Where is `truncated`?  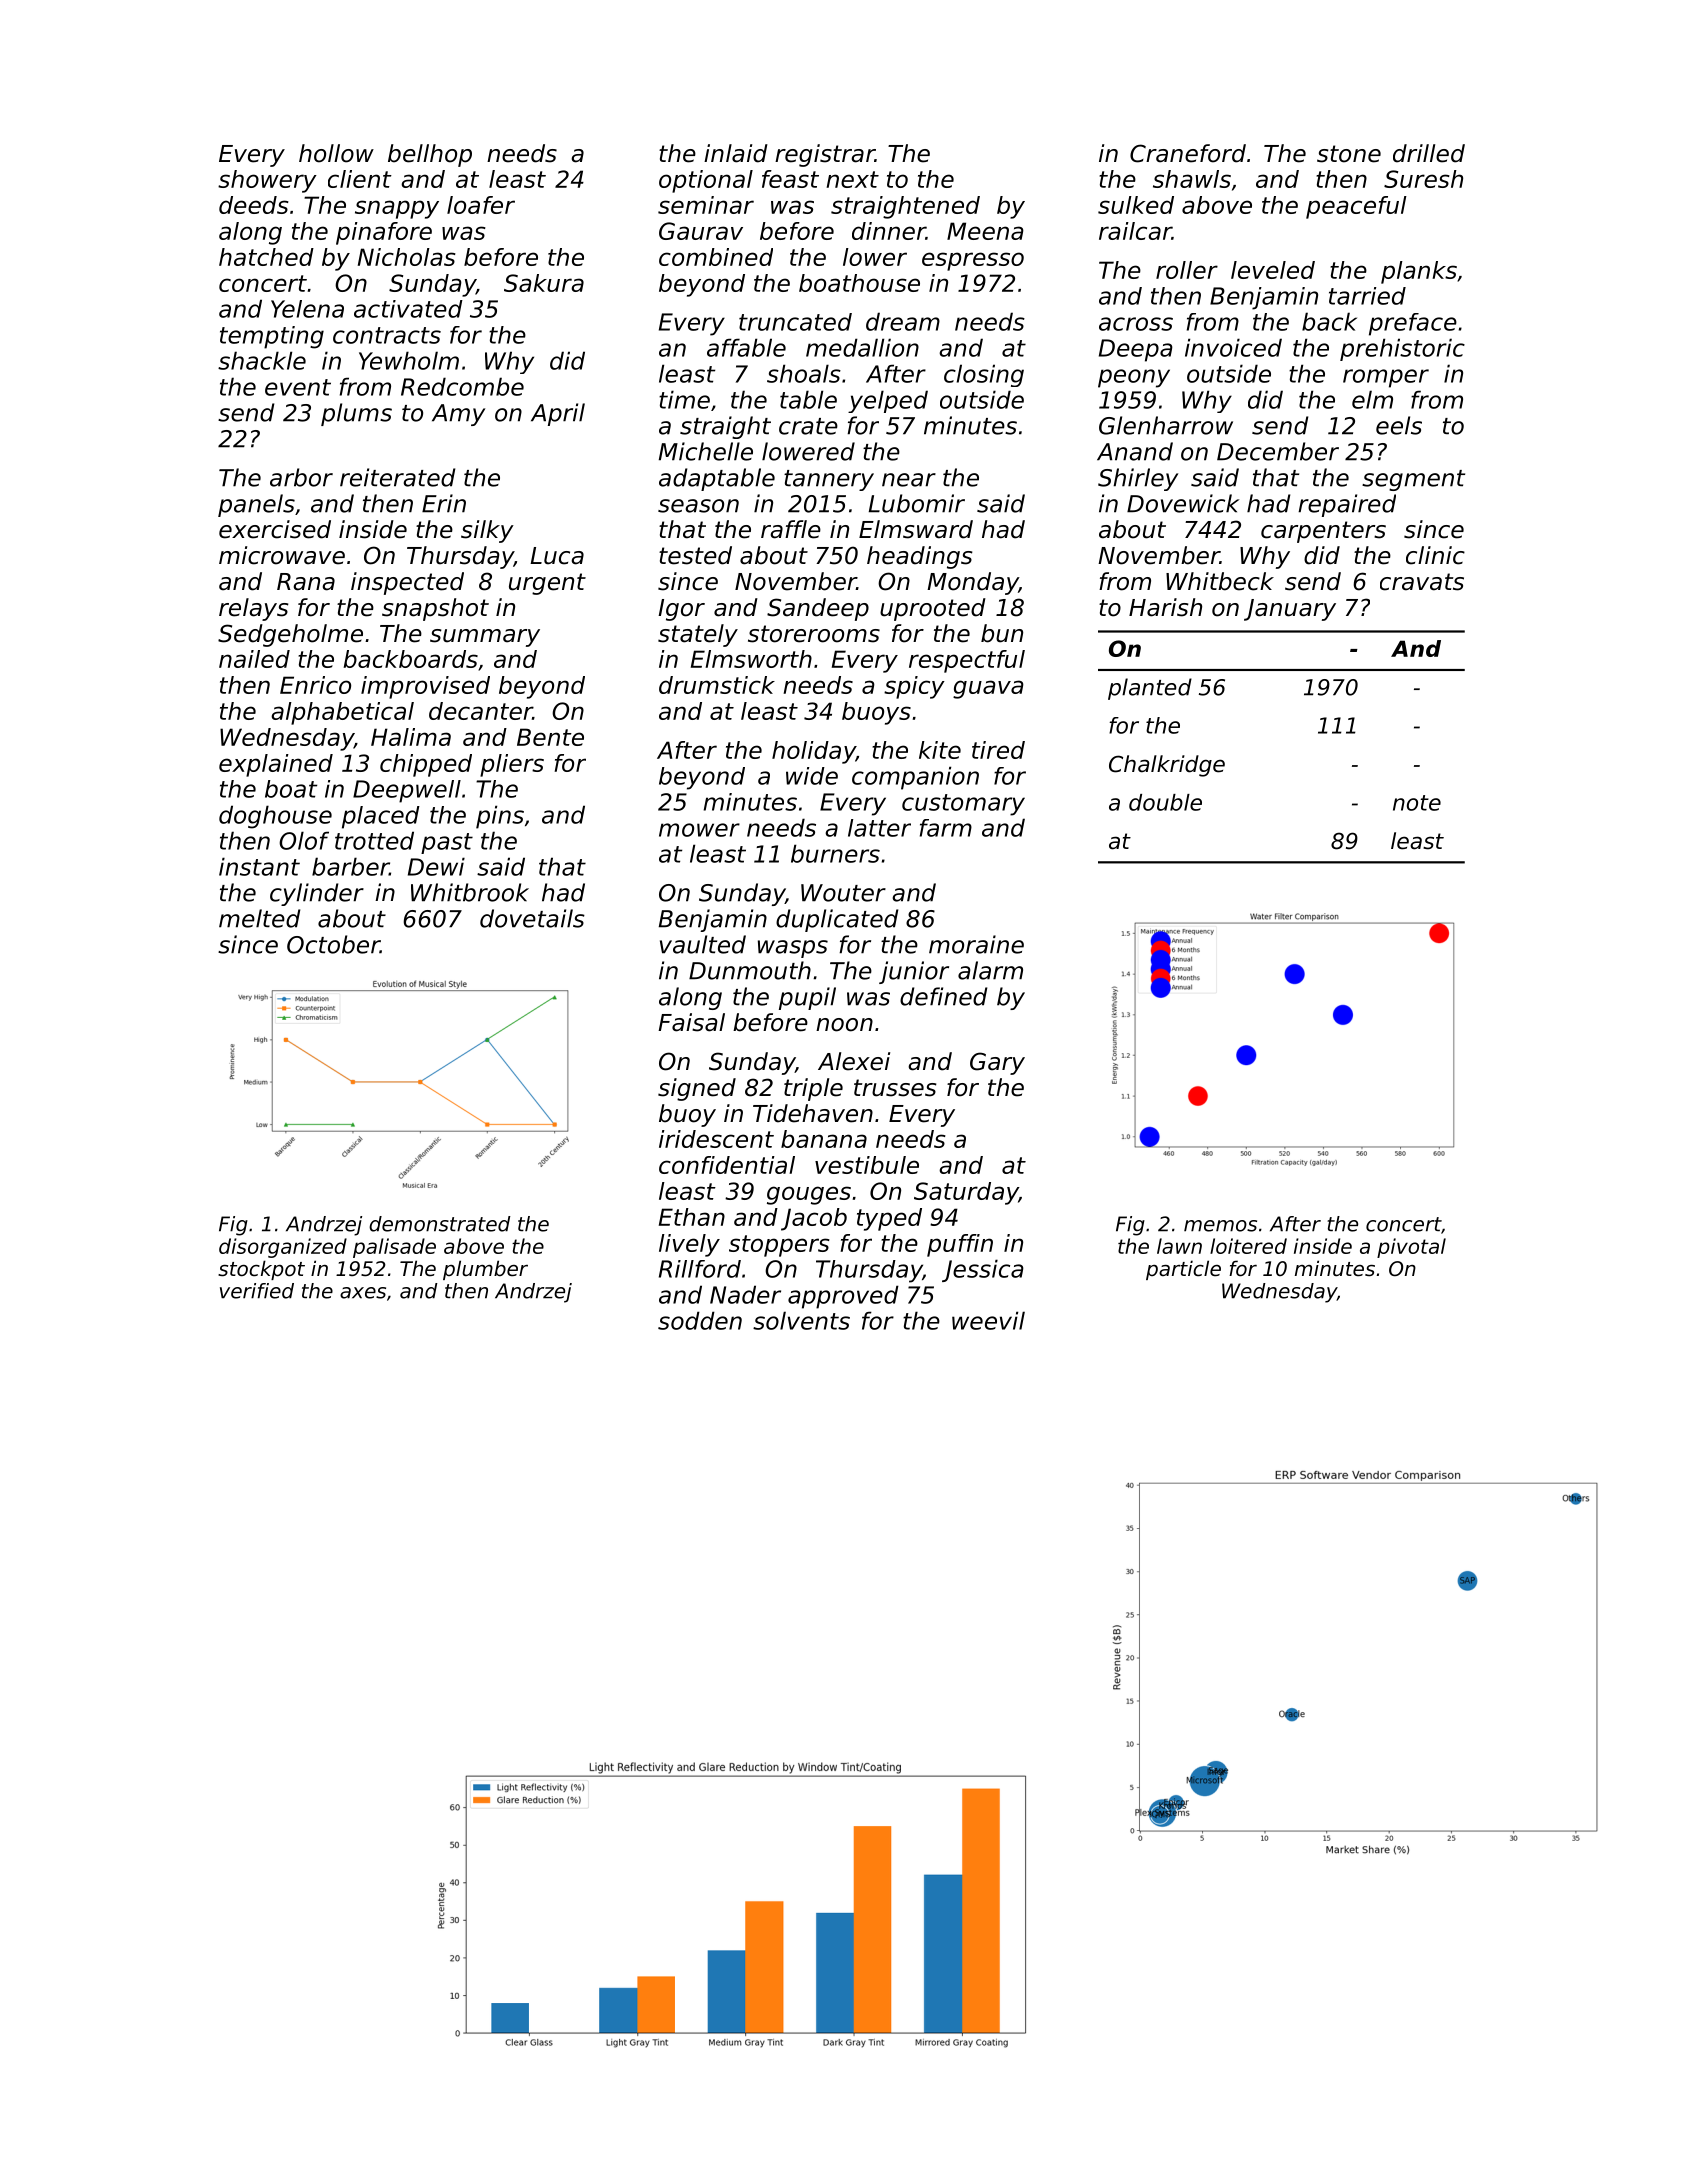
truncated is located at coordinates (795, 322).
